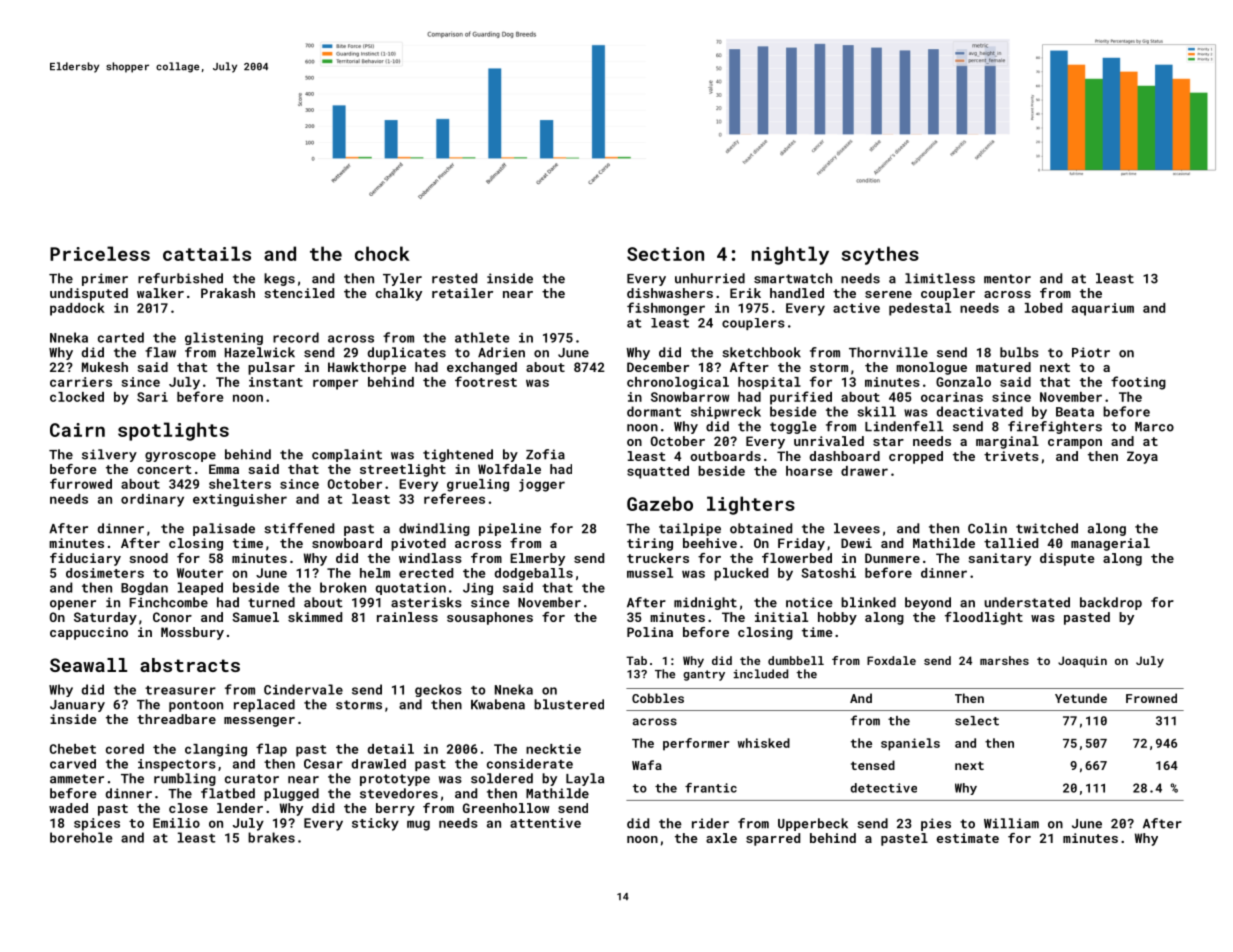 This document has width=1233, height=952. What do you see at coordinates (705, 603) in the document?
I see `midnight` at bounding box center [705, 603].
